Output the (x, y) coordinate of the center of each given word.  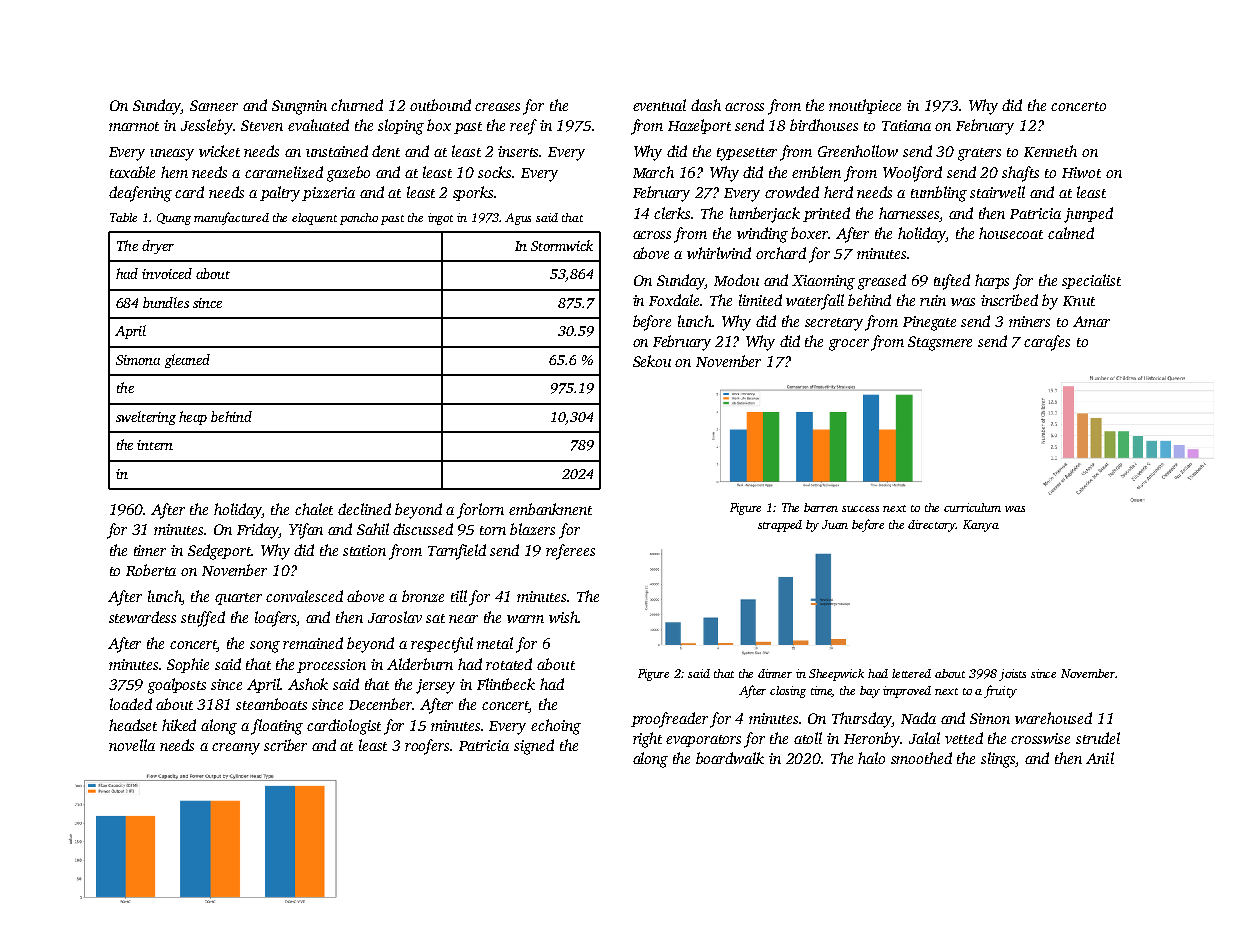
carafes (1047, 343)
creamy (236, 749)
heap (193, 418)
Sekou (652, 361)
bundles (166, 302)
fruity (1000, 691)
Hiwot (1081, 172)
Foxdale (675, 300)
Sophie (188, 665)
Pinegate (929, 323)
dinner (775, 673)
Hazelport (699, 126)
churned (357, 105)
